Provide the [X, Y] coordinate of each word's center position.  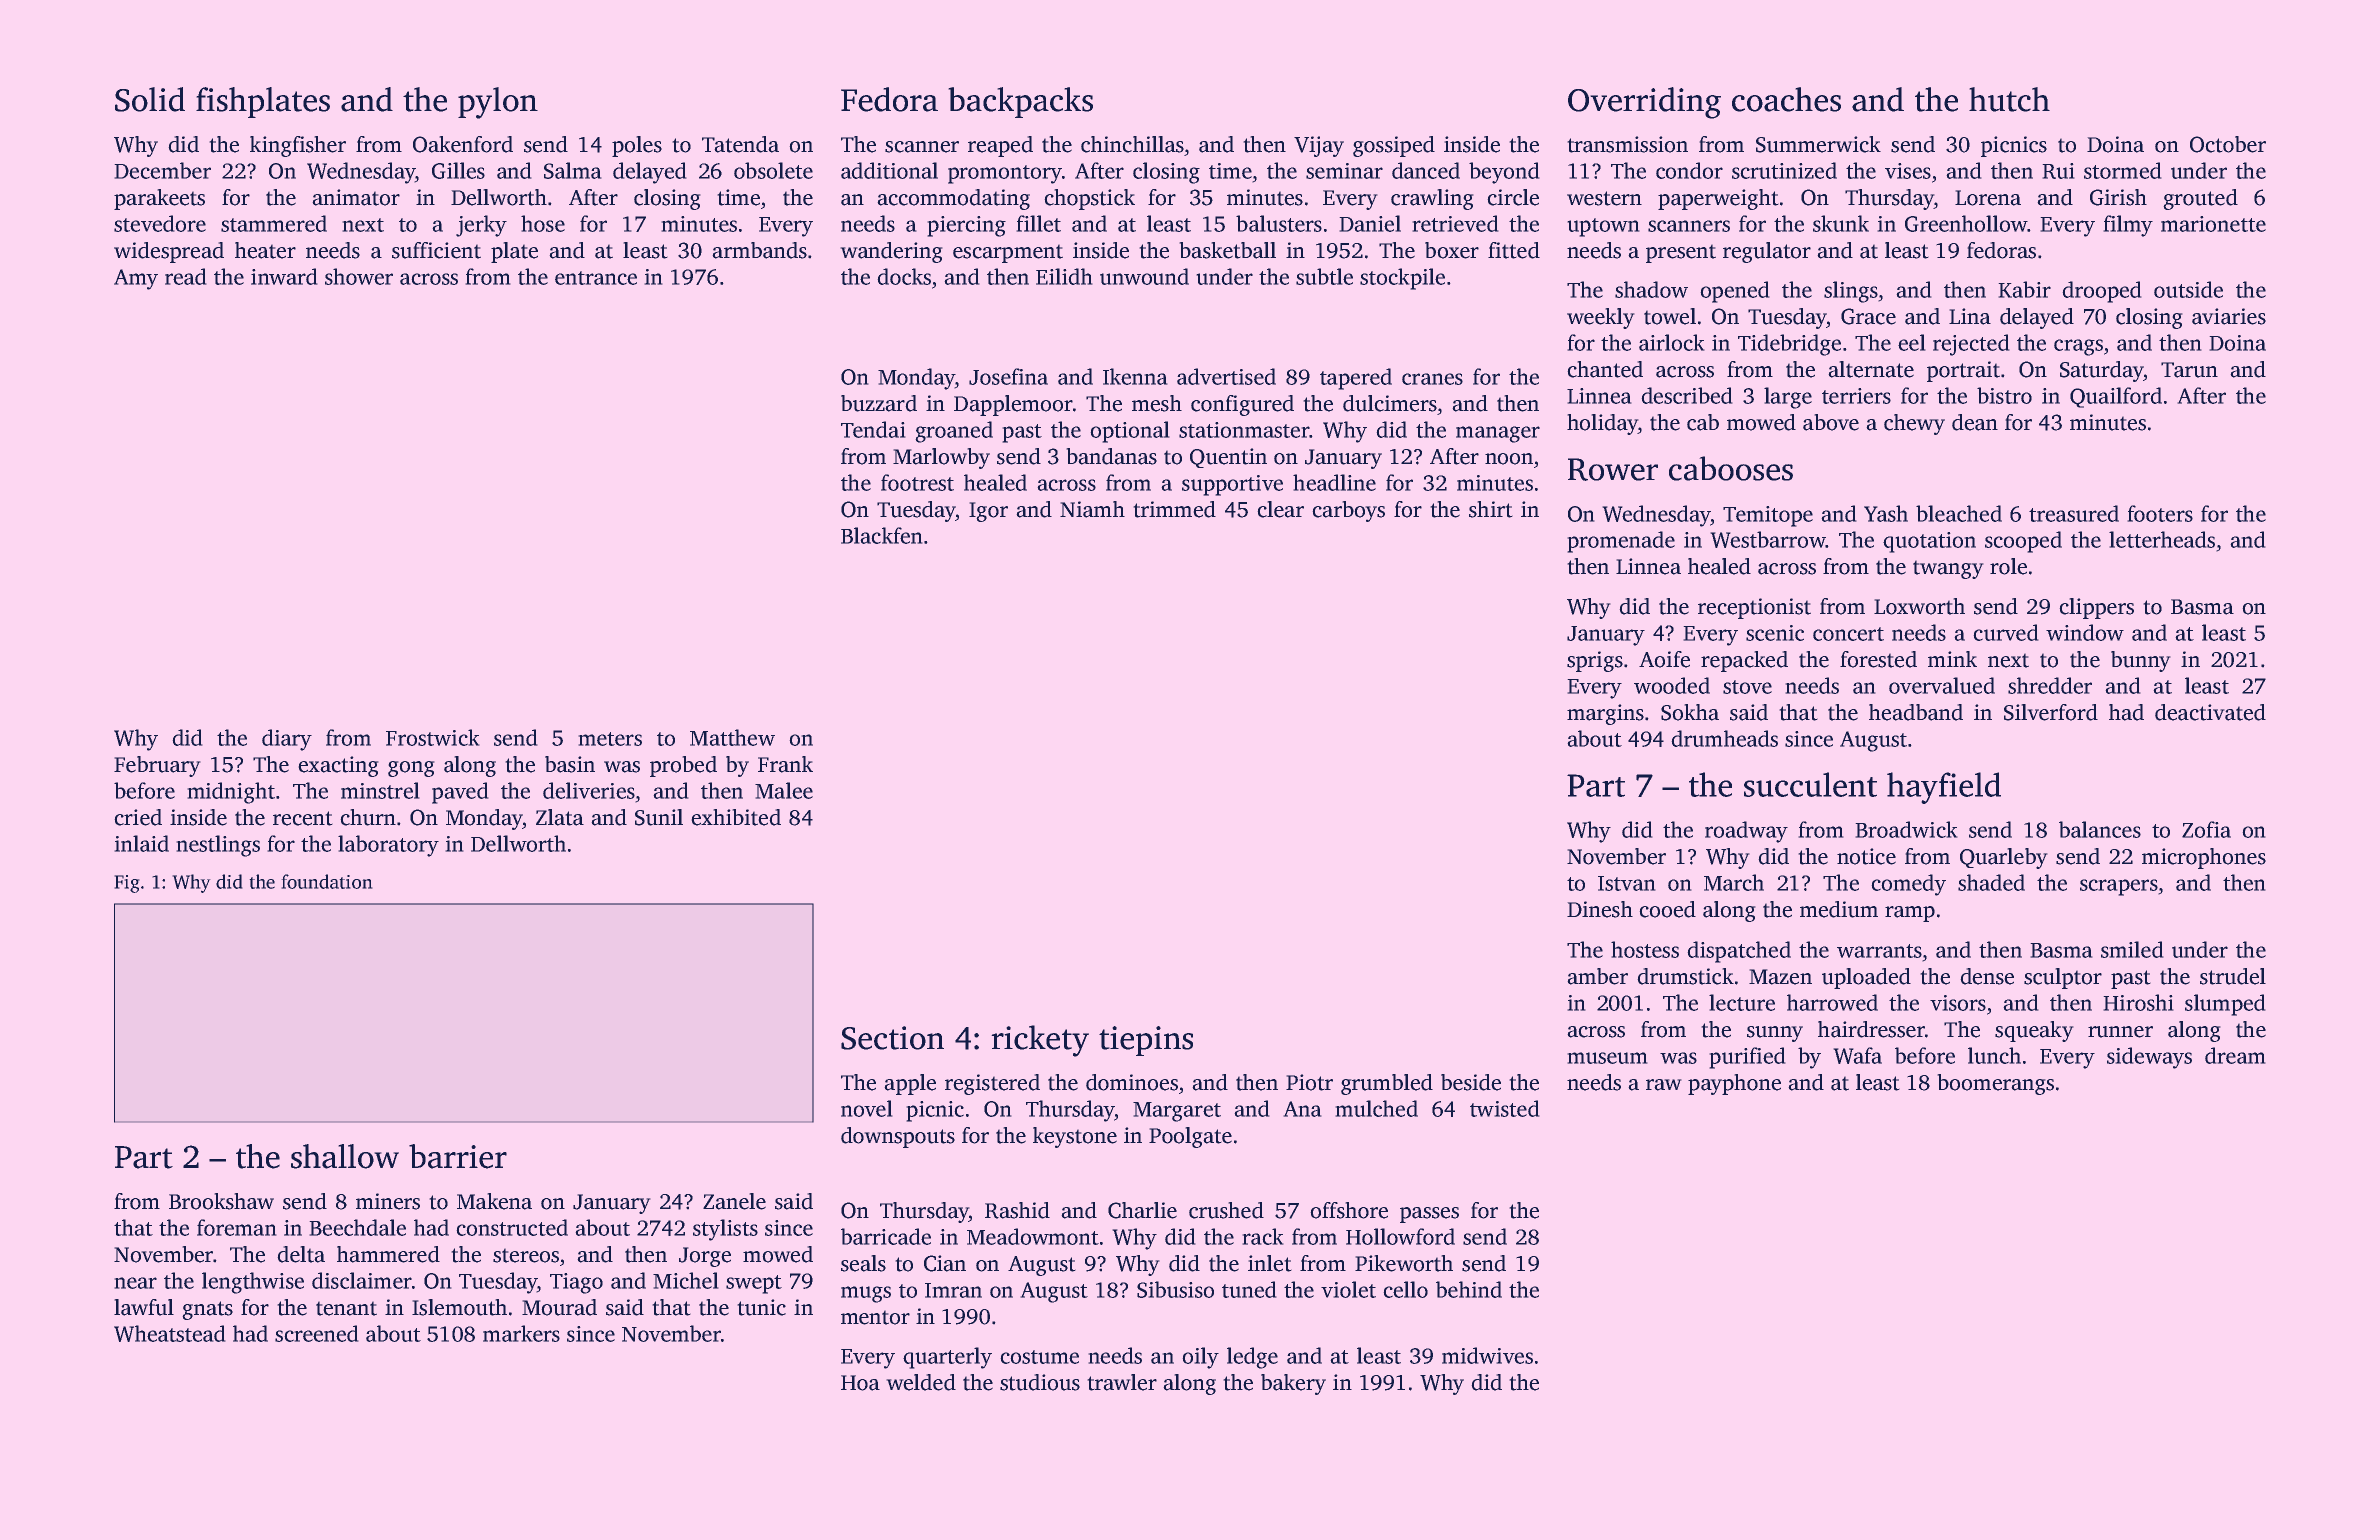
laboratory [388, 846]
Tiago [576, 1283]
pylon [498, 103]
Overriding [1644, 103]
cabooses [1731, 468]
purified [1747, 1058]
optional [1130, 432]
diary [287, 740]
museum [1607, 1058]
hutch [2009, 99]
